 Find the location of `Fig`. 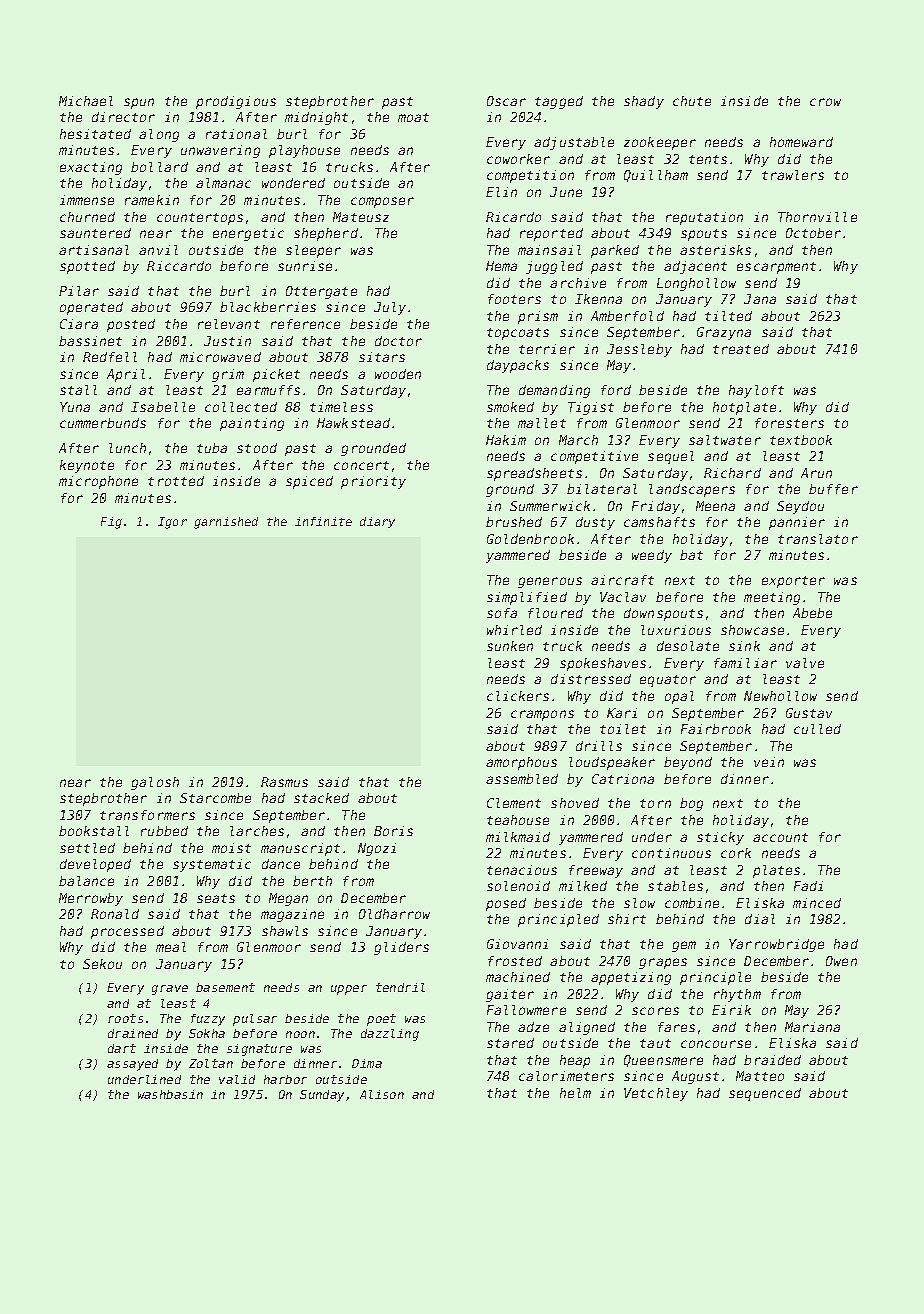

Fig is located at coordinates (111, 523).
